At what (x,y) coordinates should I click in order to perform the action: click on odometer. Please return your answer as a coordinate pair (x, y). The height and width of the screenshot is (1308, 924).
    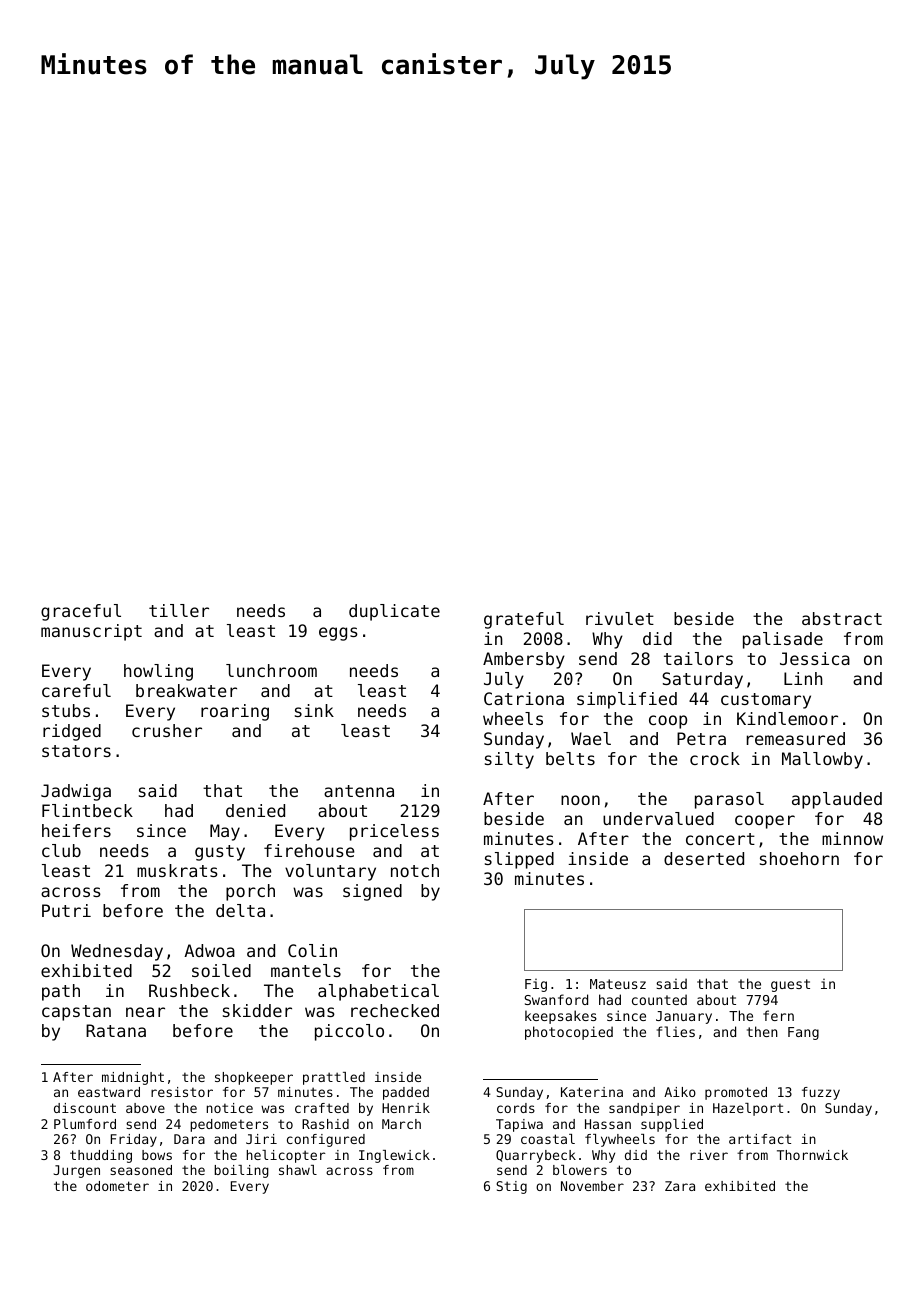
    Looking at the image, I should click on (117, 1186).
